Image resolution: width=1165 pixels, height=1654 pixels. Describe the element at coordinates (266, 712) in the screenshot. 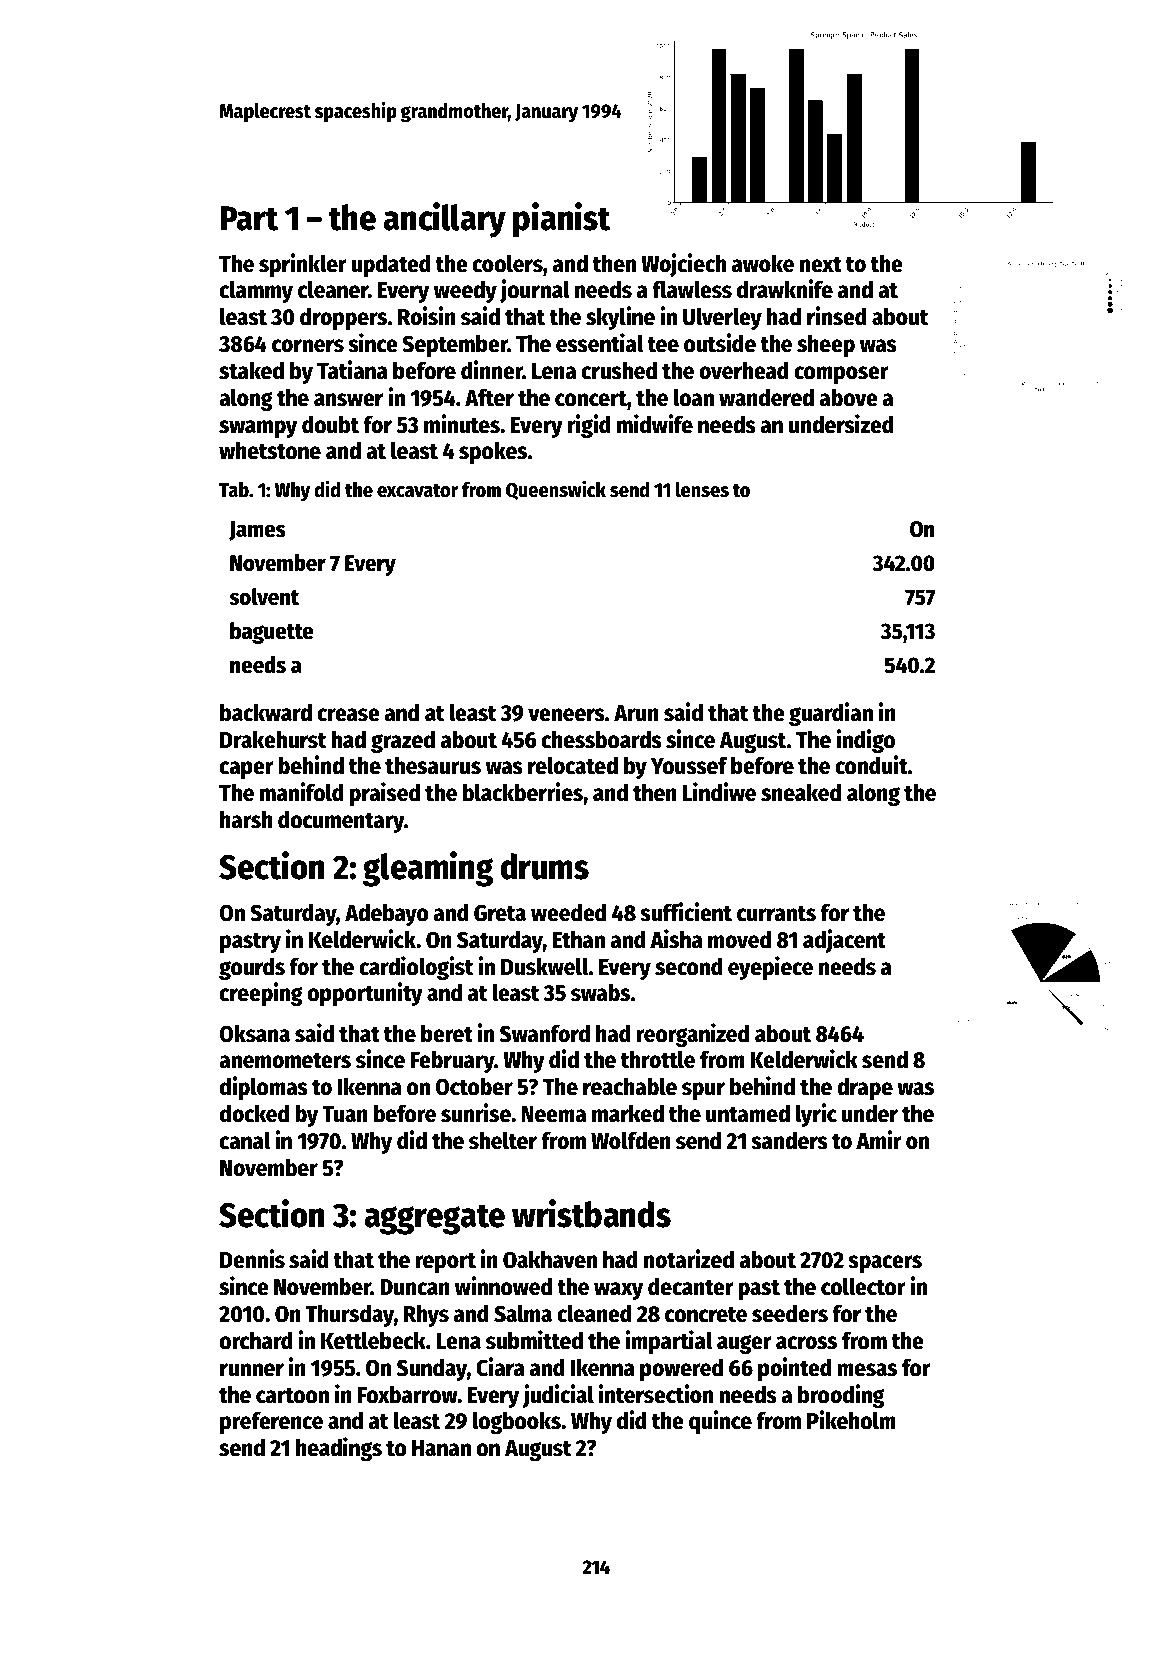

I see `backward` at that location.
